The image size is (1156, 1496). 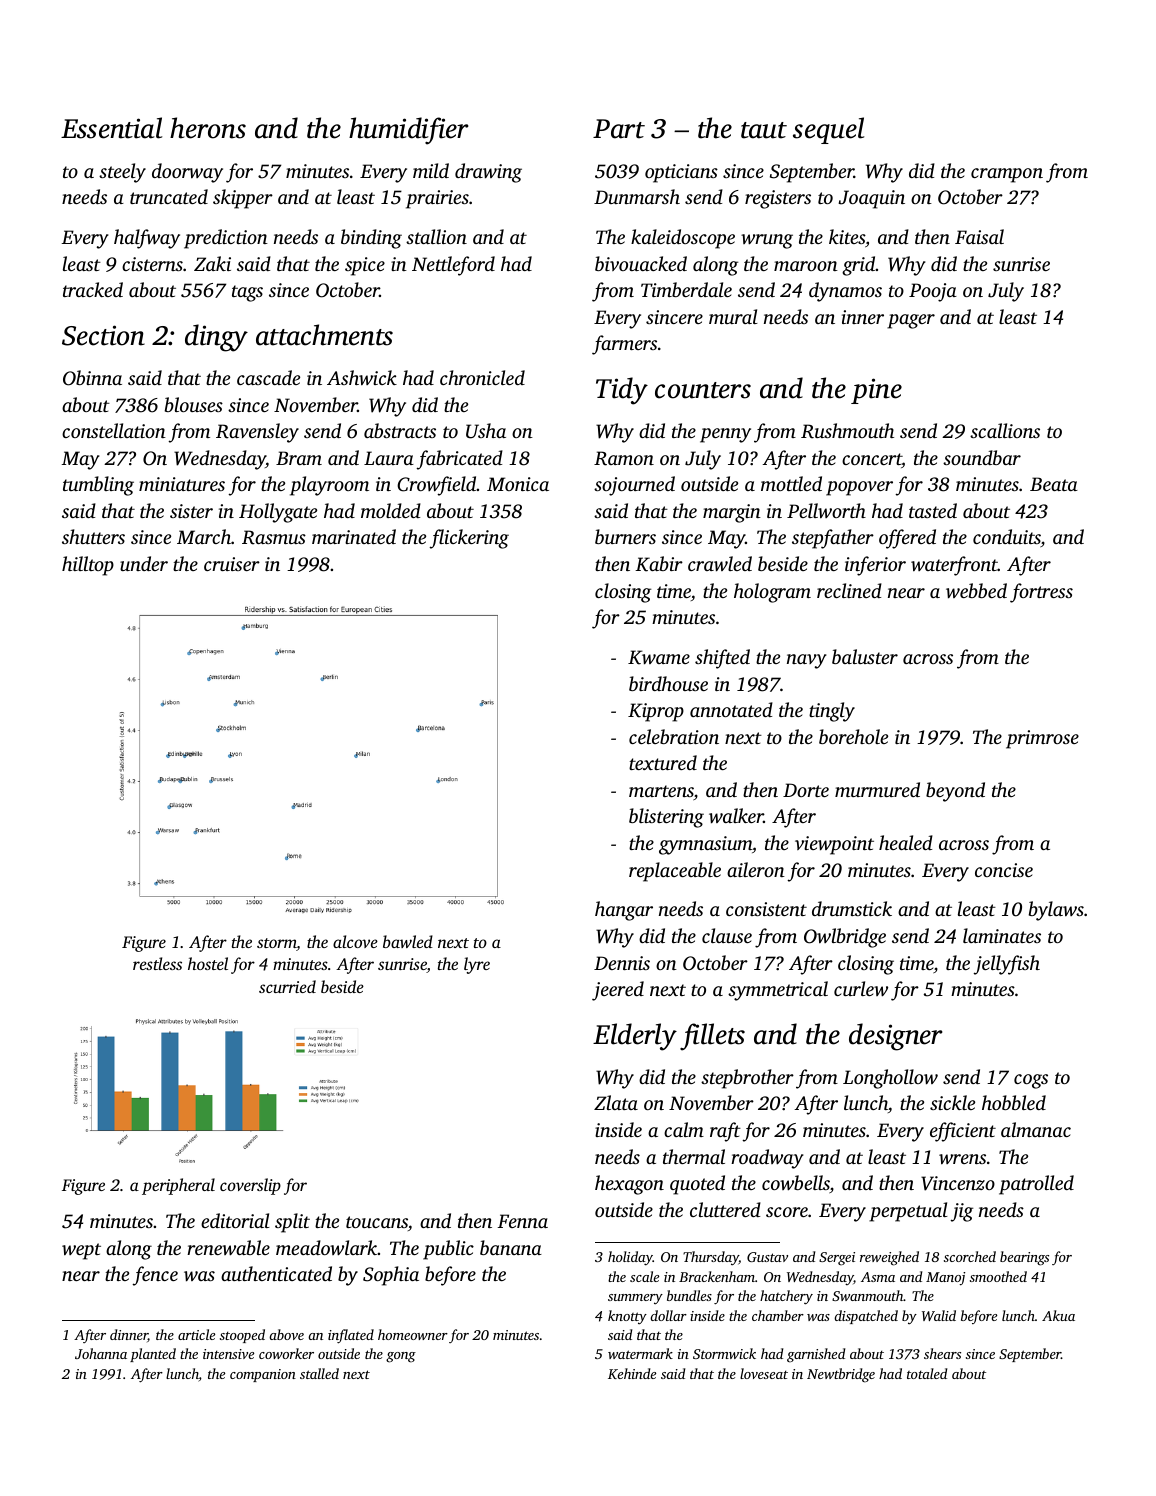 What do you see at coordinates (796, 1184) in the screenshot?
I see `cowbells` at bounding box center [796, 1184].
